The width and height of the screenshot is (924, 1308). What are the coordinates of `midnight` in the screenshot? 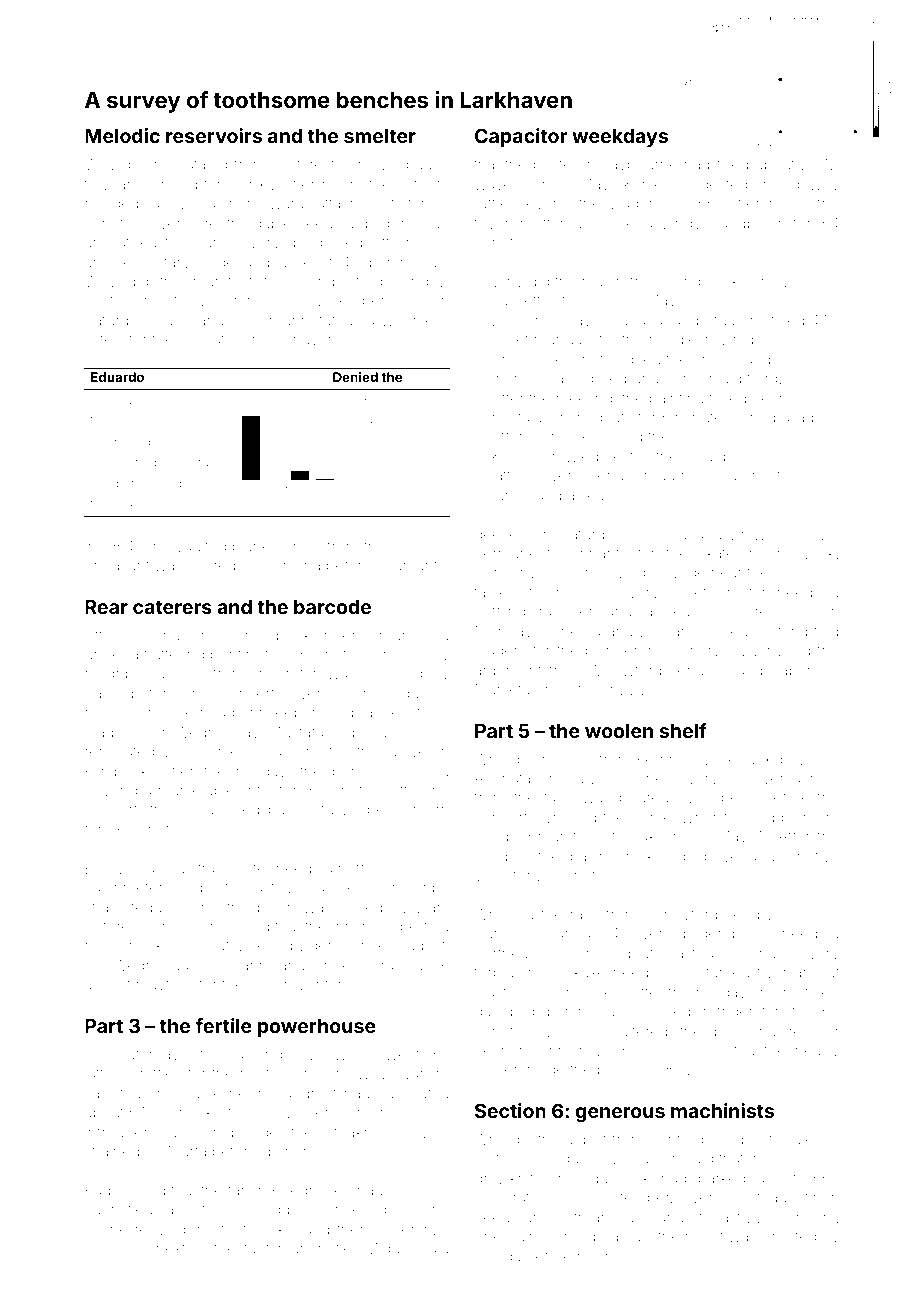 It's located at (407, 567).
